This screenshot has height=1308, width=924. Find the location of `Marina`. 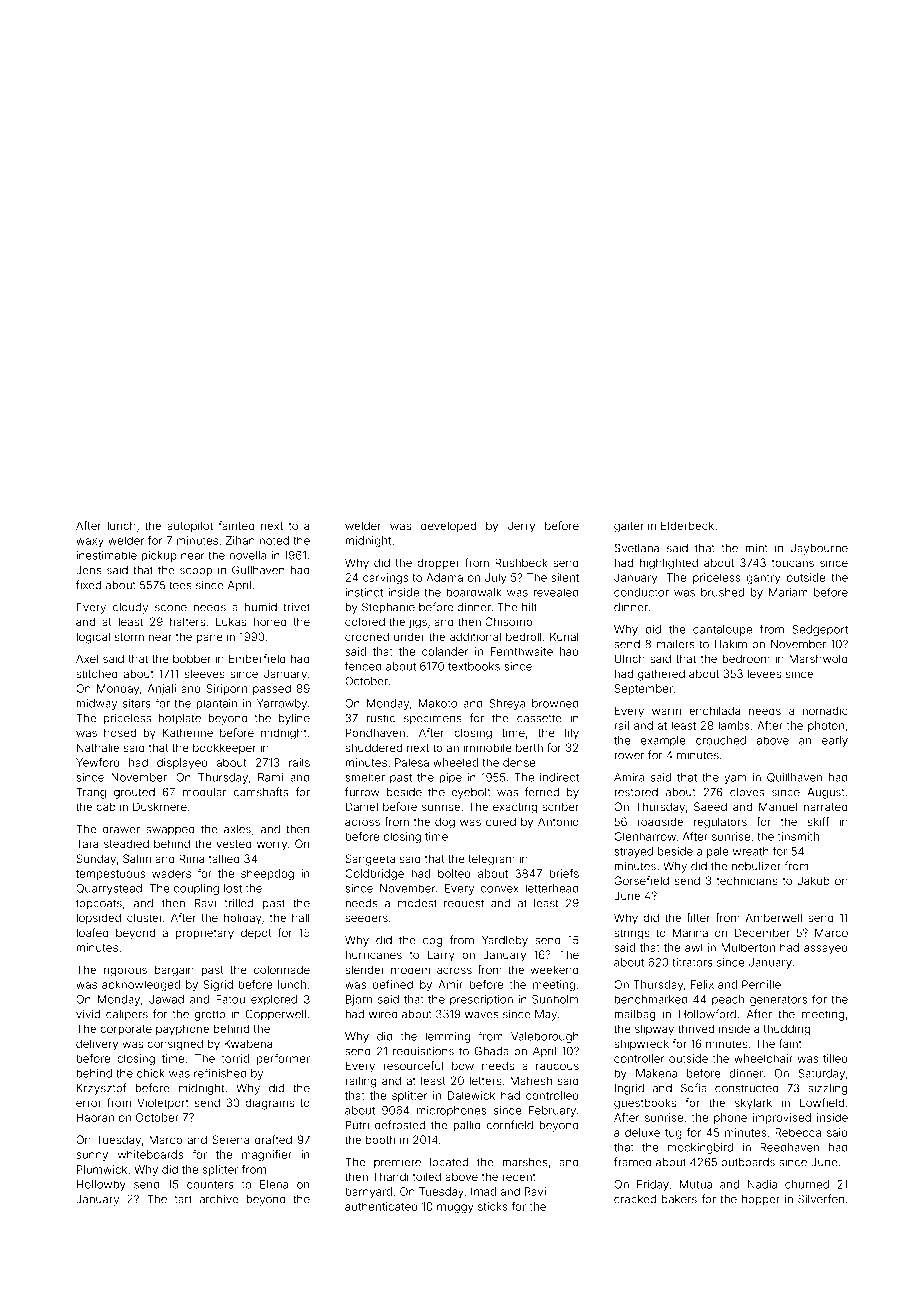

Marina is located at coordinates (690, 932).
